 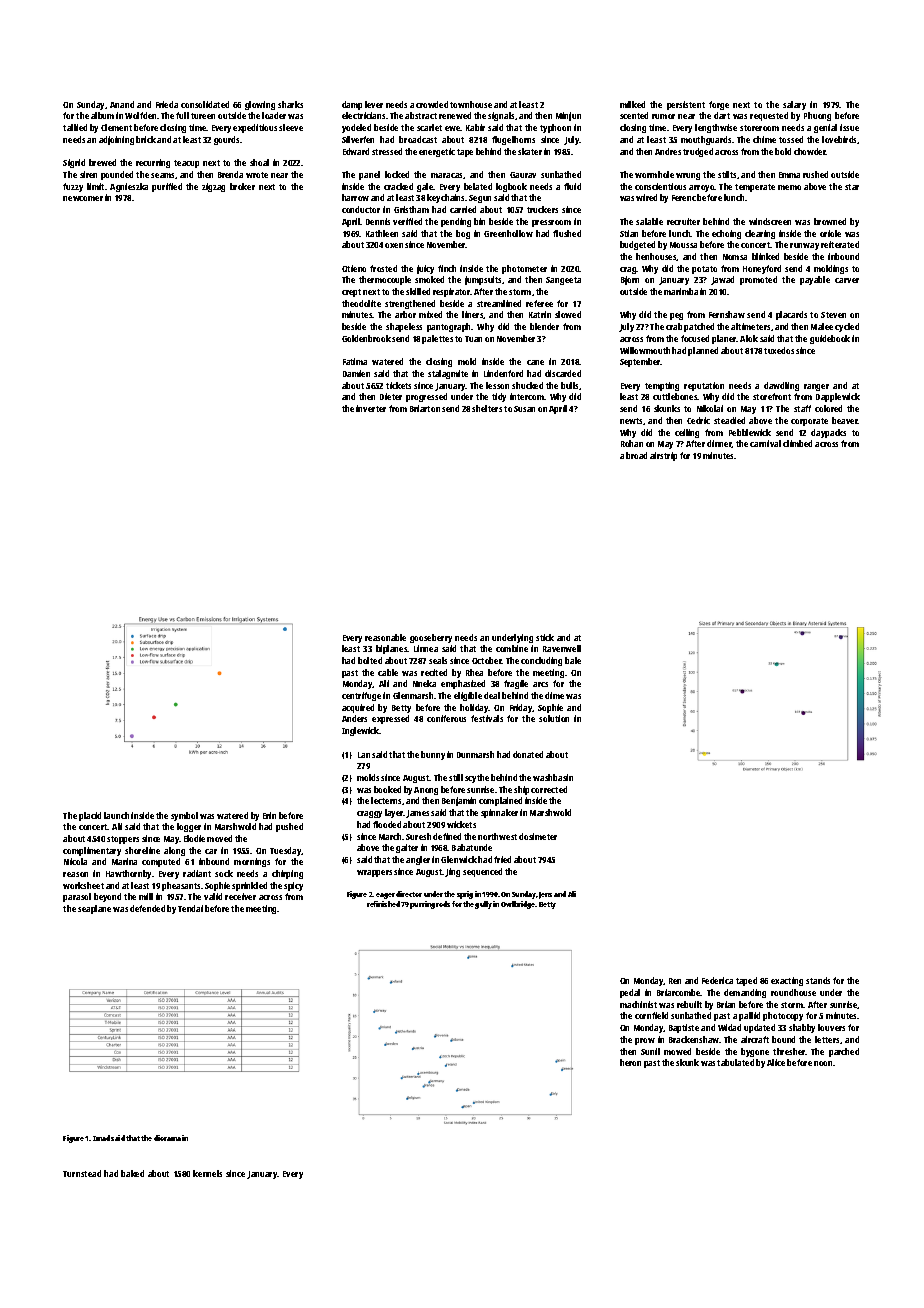 What do you see at coordinates (167, 1138) in the image?
I see `diorama` at bounding box center [167, 1138].
